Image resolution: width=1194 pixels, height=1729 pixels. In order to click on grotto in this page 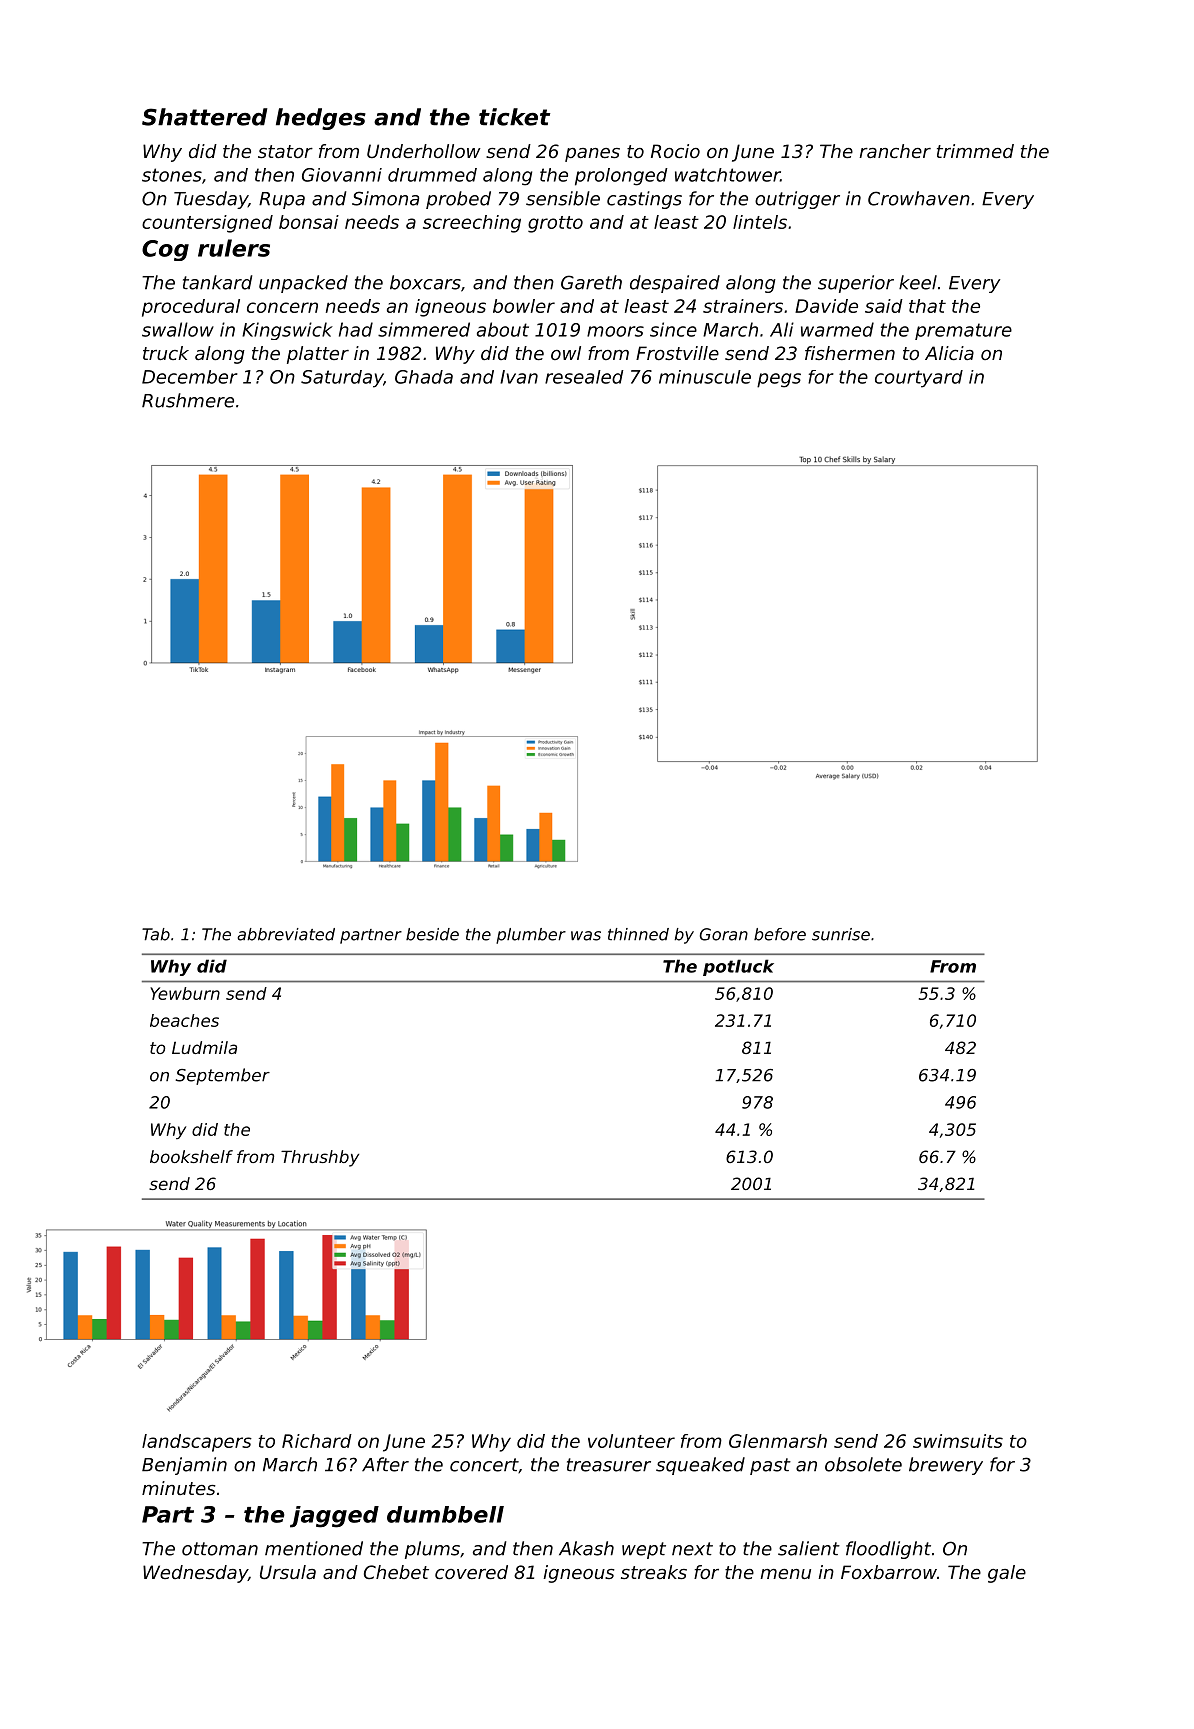, I will do `click(555, 224)`.
